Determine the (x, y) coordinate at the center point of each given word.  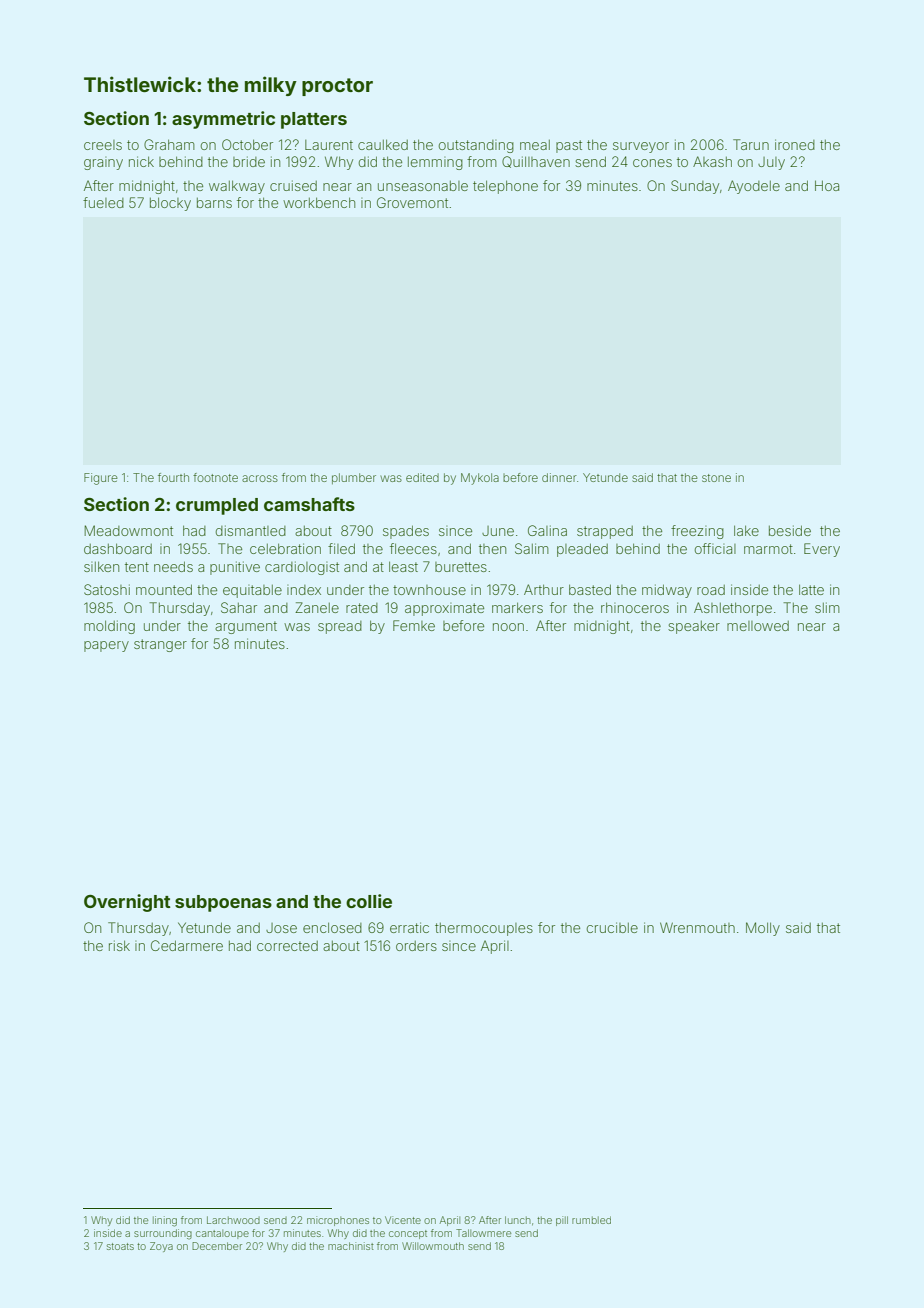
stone (716, 478)
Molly (763, 929)
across (260, 478)
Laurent (329, 145)
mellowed (758, 626)
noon (508, 627)
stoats (120, 1246)
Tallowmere (483, 1233)
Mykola (480, 479)
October (247, 144)
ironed (795, 144)
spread (340, 627)
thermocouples (484, 929)
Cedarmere (187, 945)
